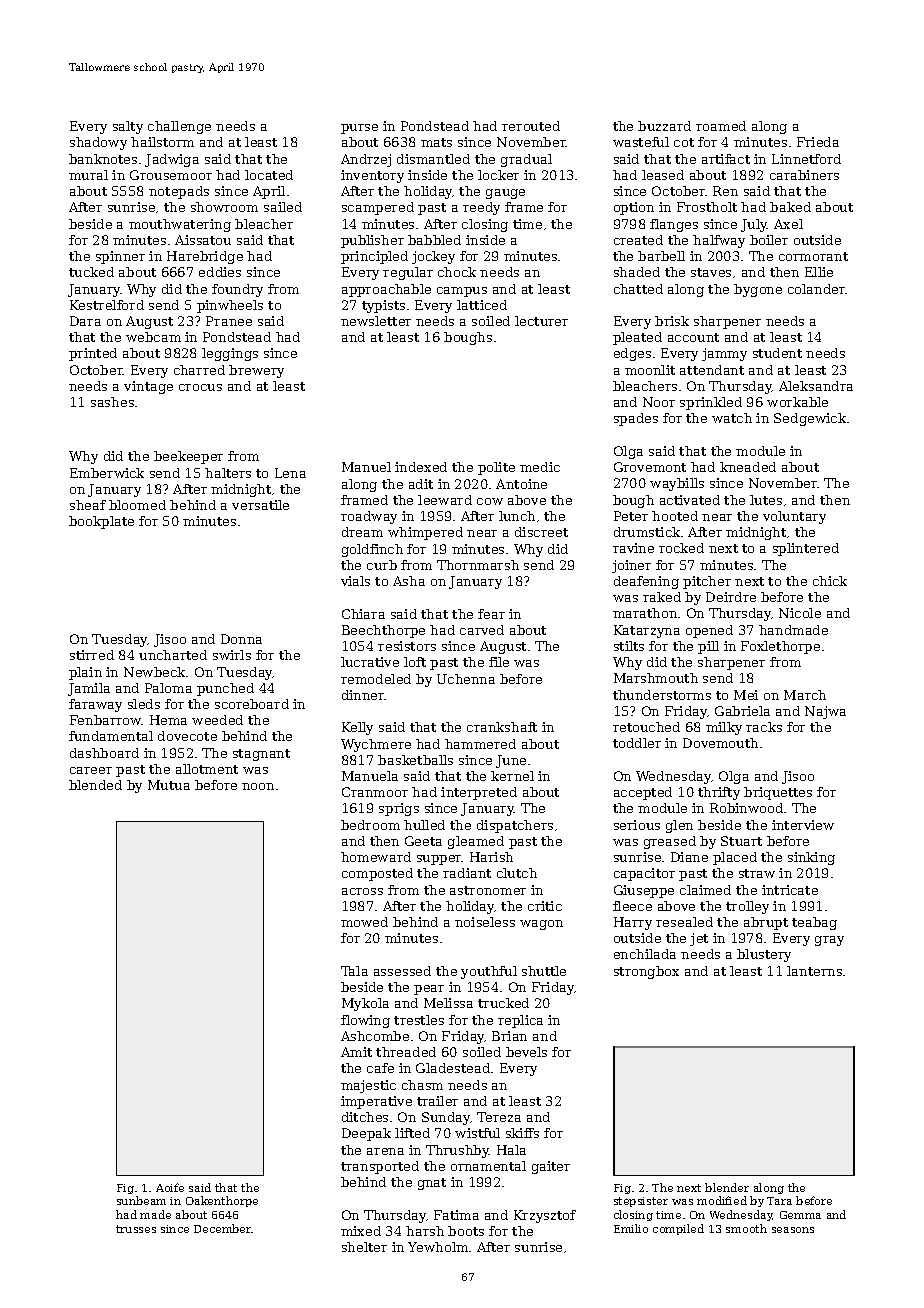 The height and width of the document is (1308, 924). Describe the element at coordinates (719, 793) in the document. I see `thrifty` at that location.
